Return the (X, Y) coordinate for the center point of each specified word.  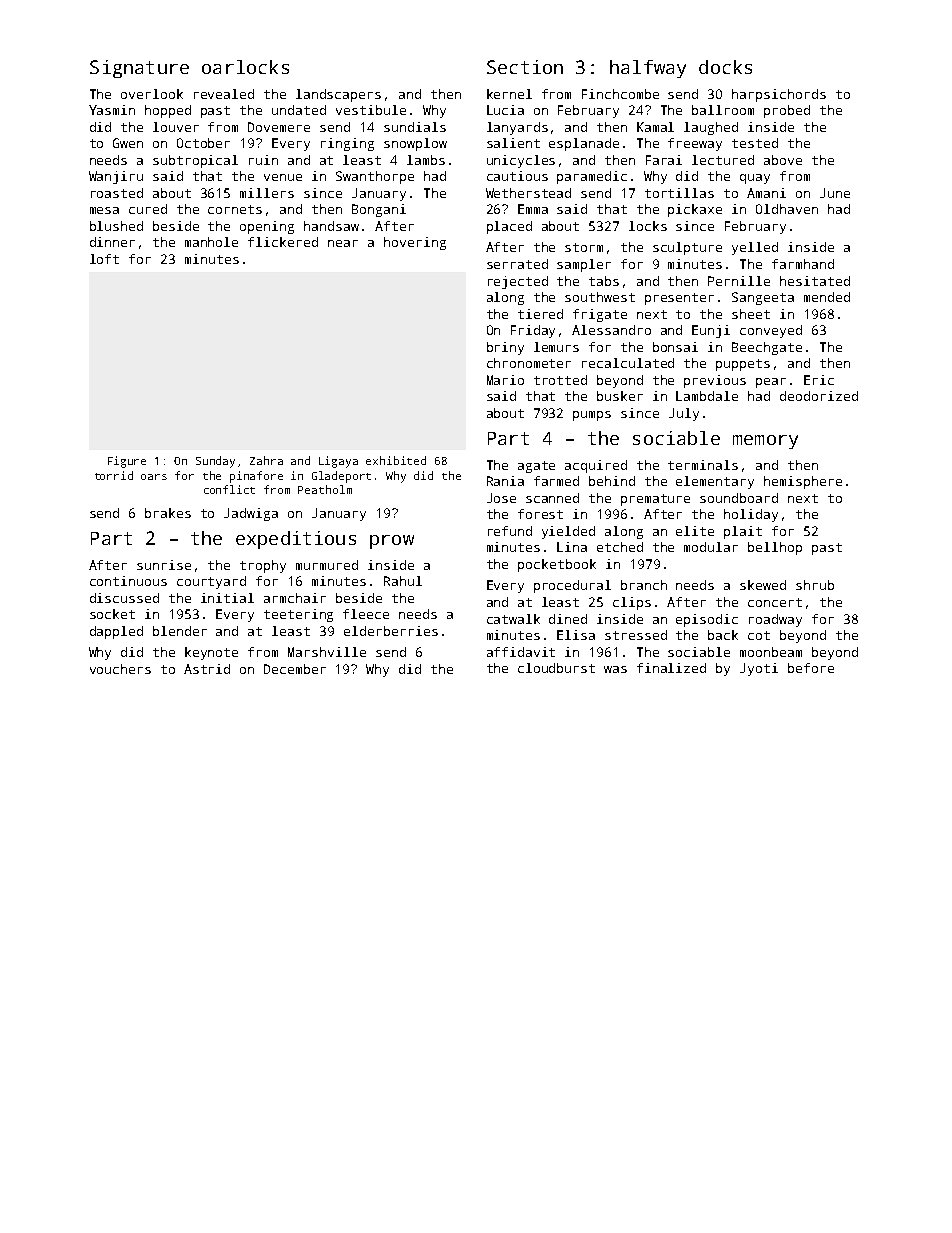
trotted (560, 380)
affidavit (521, 652)
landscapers (338, 95)
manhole (211, 242)
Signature (139, 69)
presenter (679, 299)
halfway (648, 69)
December (295, 669)
